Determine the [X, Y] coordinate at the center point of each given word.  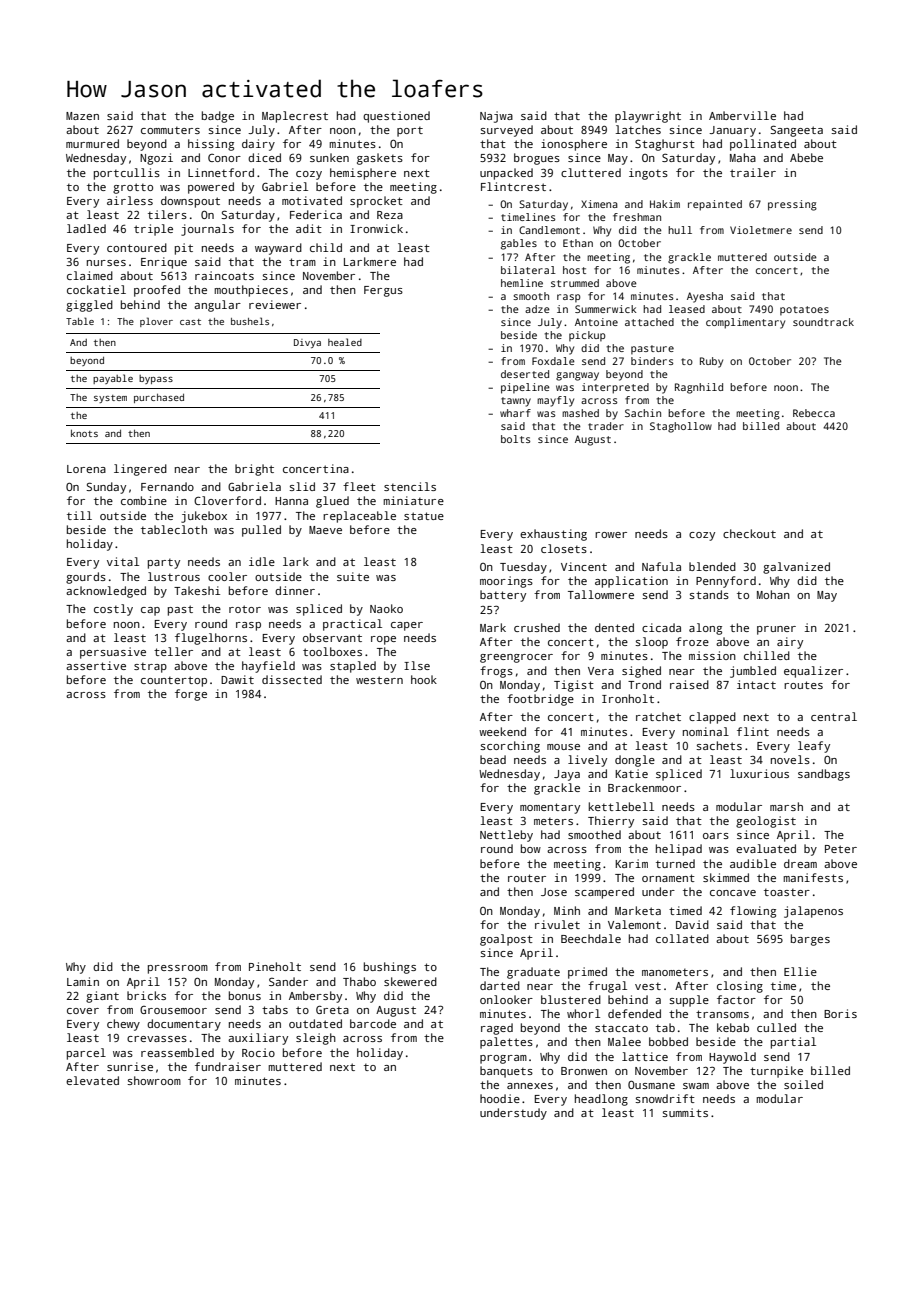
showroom [154, 1080]
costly [113, 610]
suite [353, 576]
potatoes [804, 310]
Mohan [773, 594]
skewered [410, 981]
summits [685, 1112]
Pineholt [275, 966]
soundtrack [823, 322]
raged [497, 1029]
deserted [525, 374]
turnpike [776, 1072]
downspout [190, 202]
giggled [89, 306]
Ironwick [376, 228]
